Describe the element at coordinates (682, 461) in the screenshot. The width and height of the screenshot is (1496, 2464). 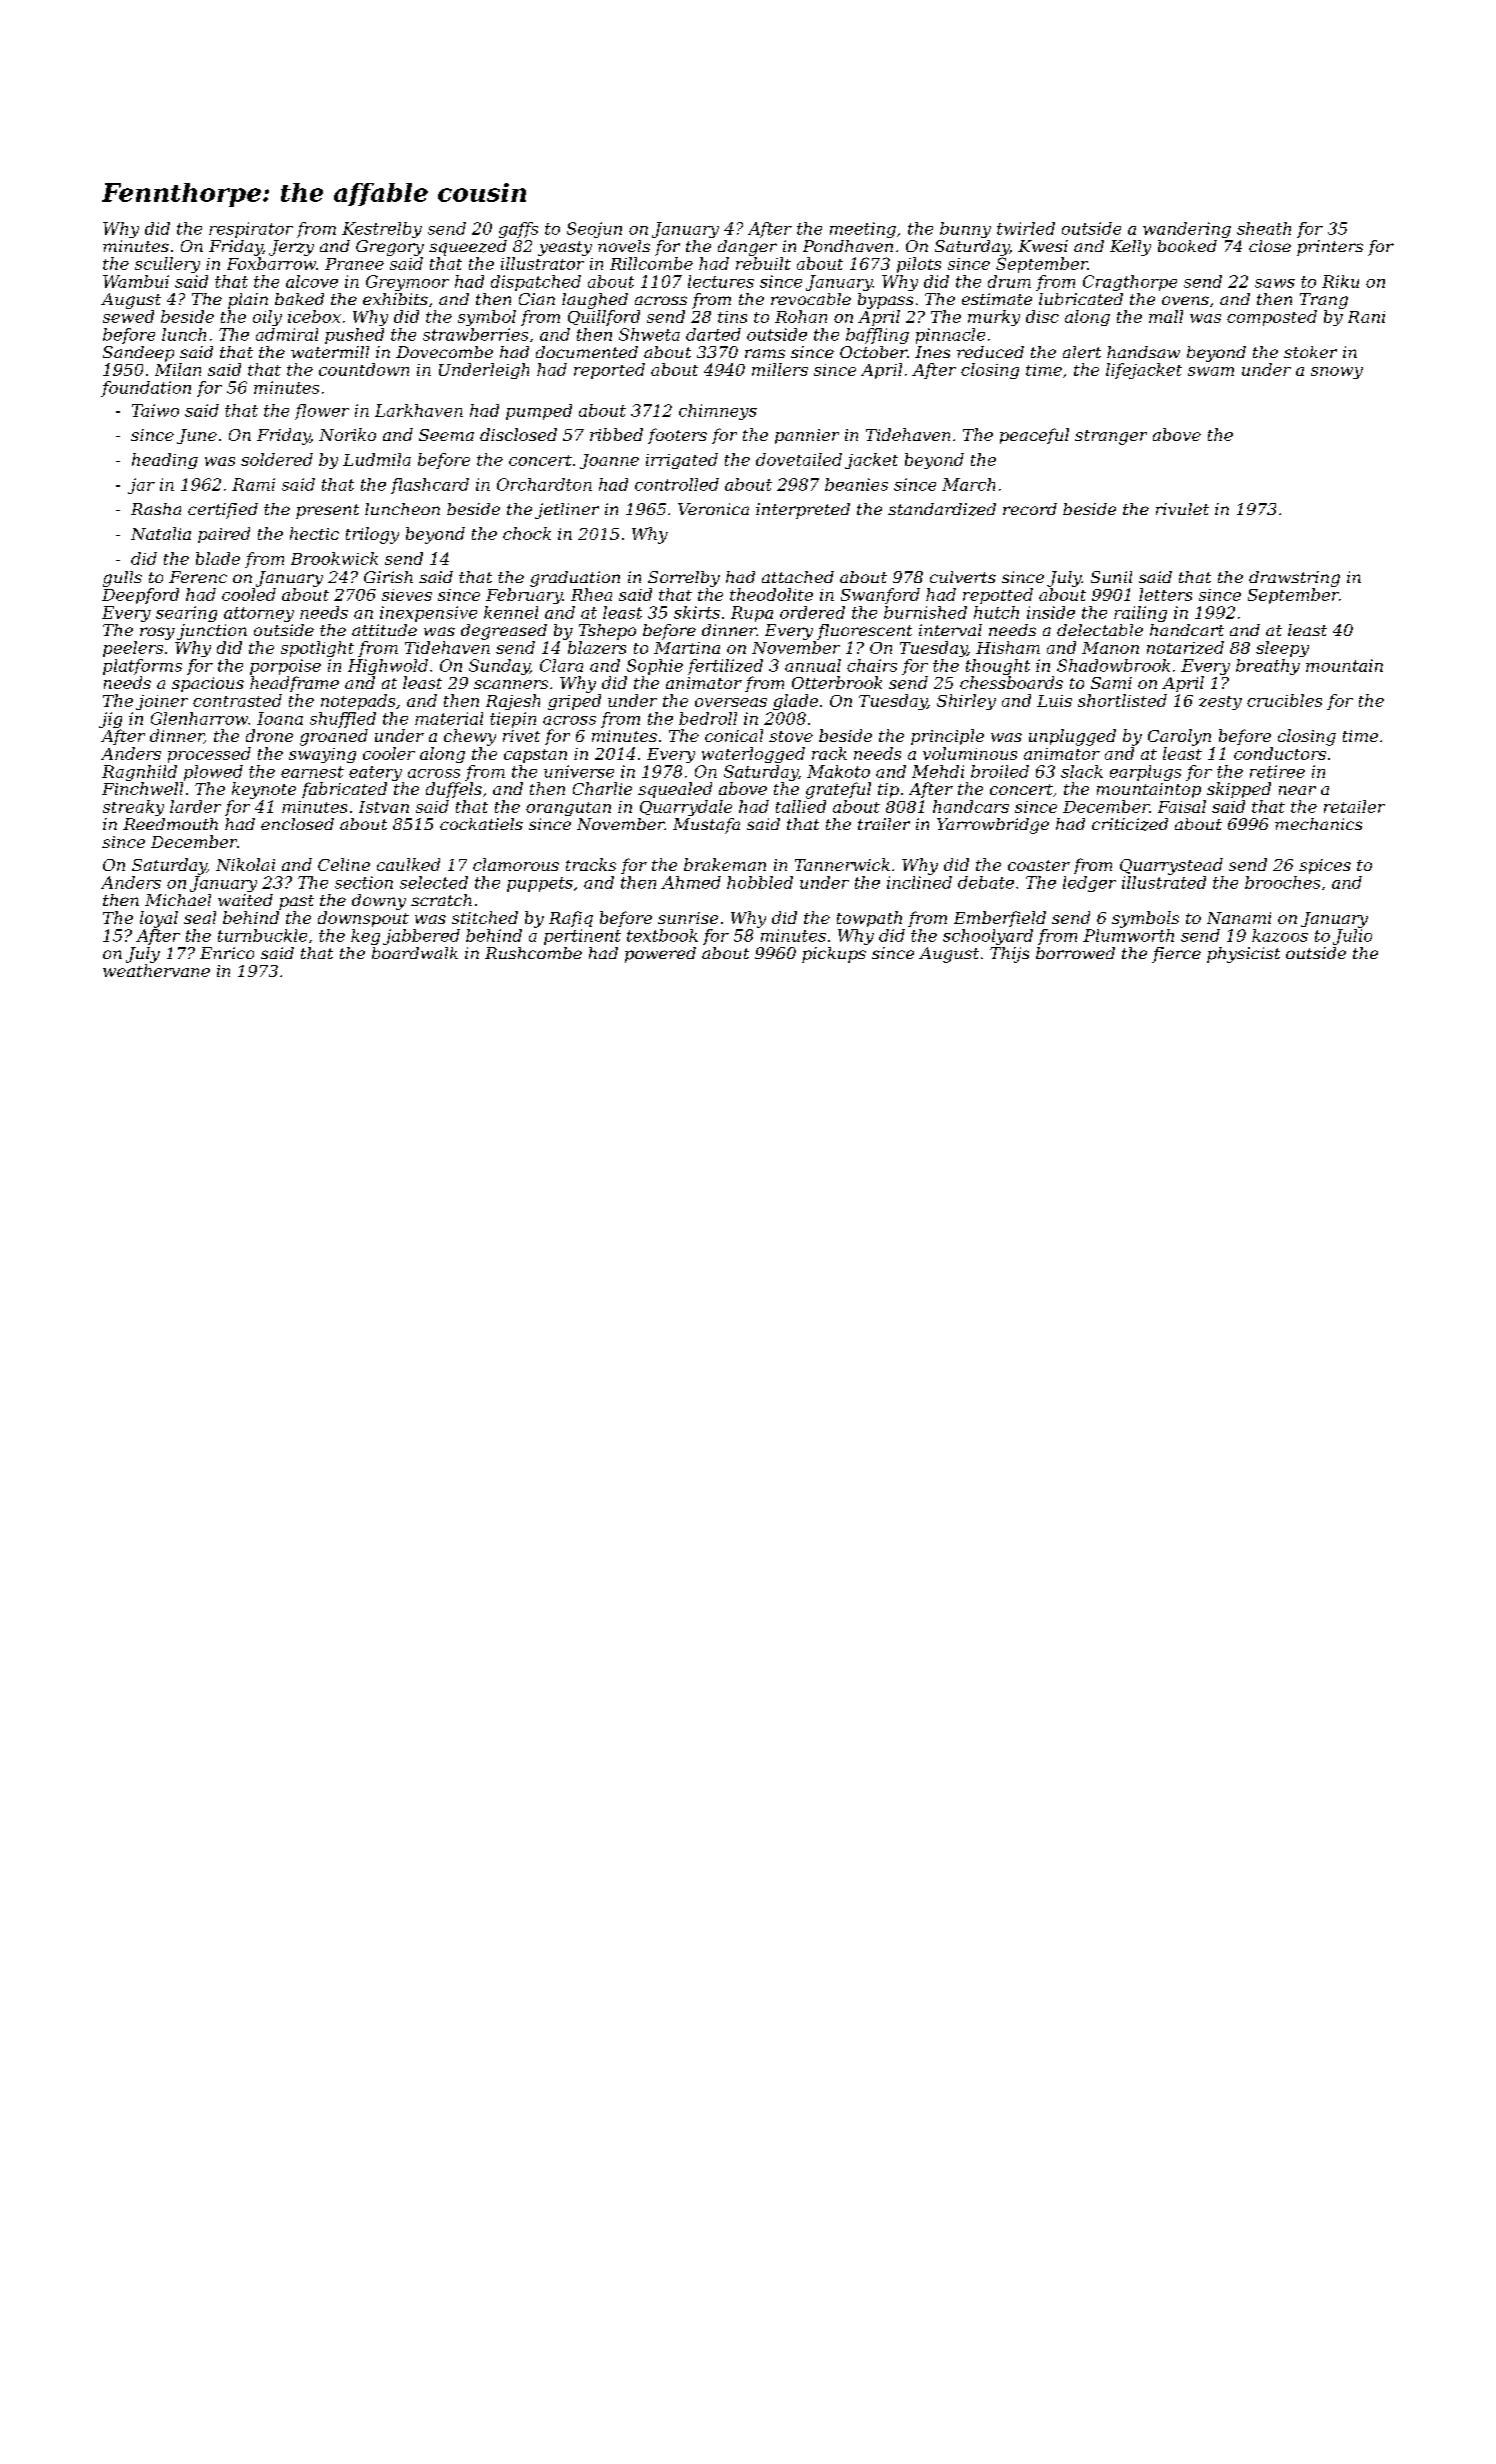
I see `irrigated` at that location.
